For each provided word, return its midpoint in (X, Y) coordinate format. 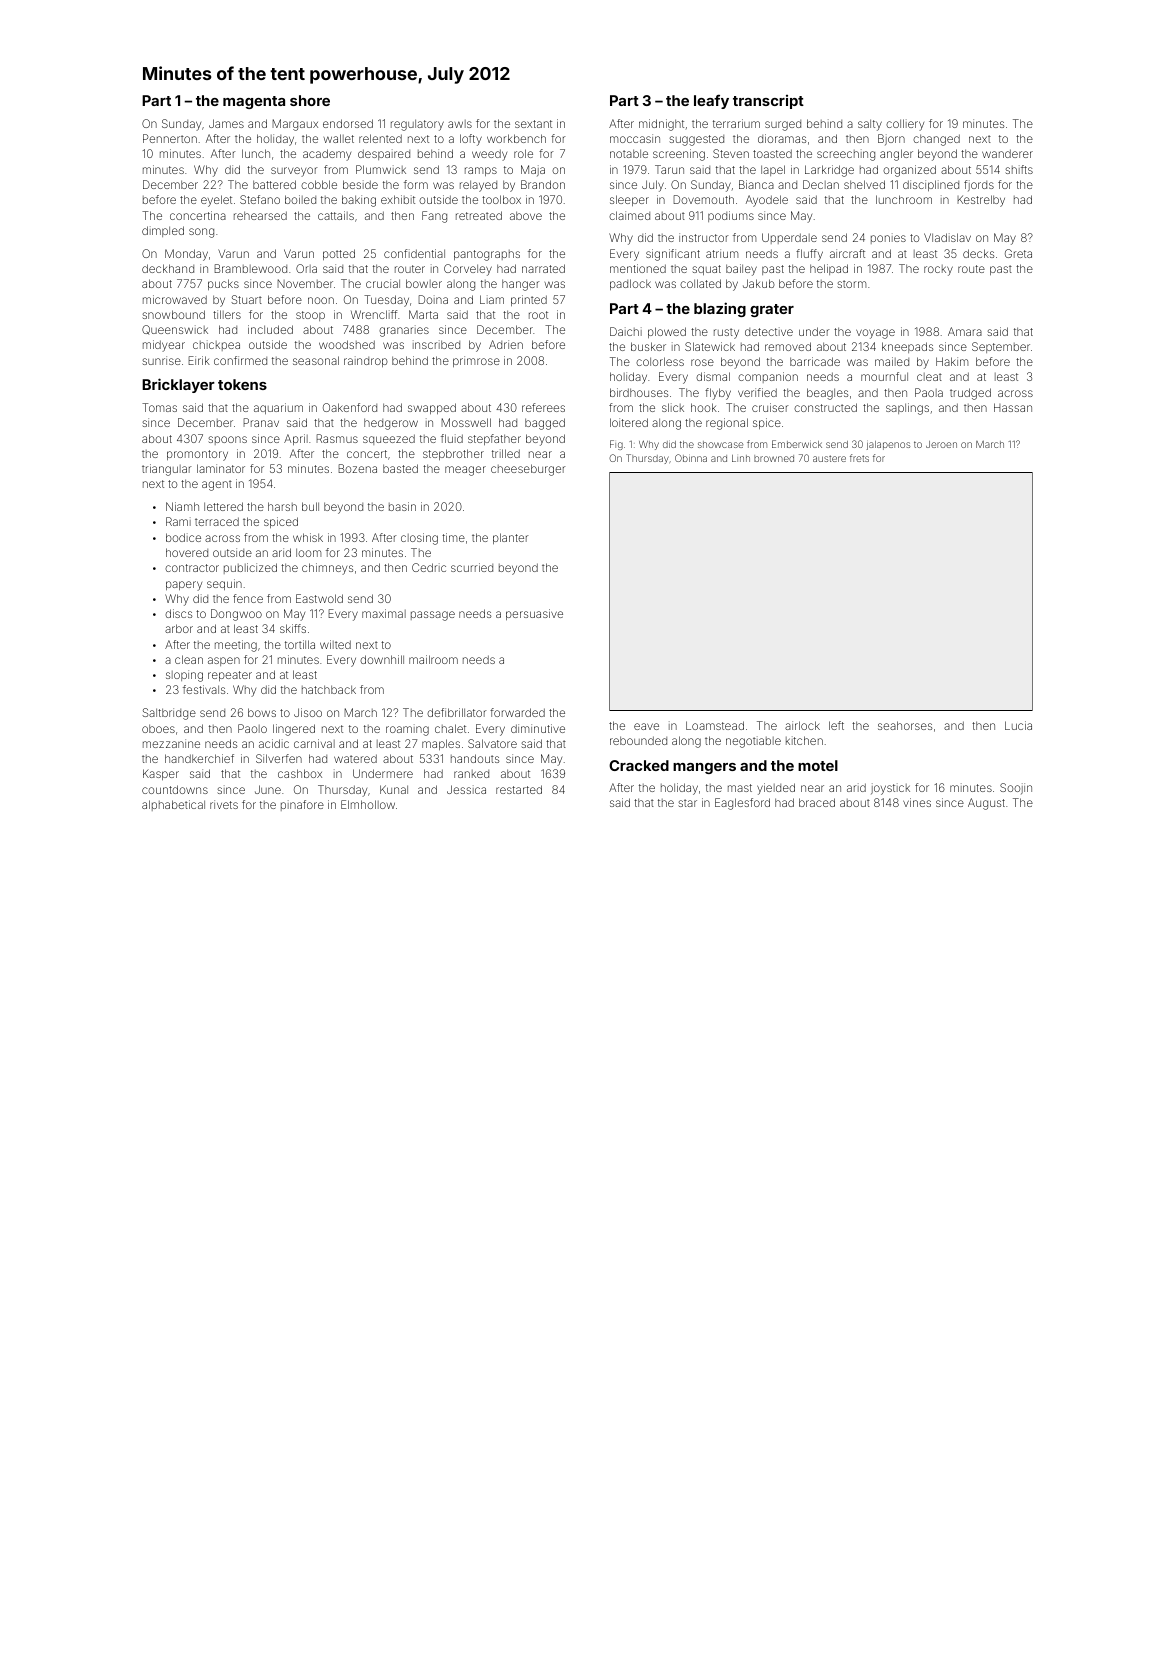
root (538, 315)
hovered (187, 552)
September (1001, 347)
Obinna (691, 458)
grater (772, 310)
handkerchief (199, 758)
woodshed (347, 344)
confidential (414, 253)
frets (859, 458)
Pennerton (170, 138)
